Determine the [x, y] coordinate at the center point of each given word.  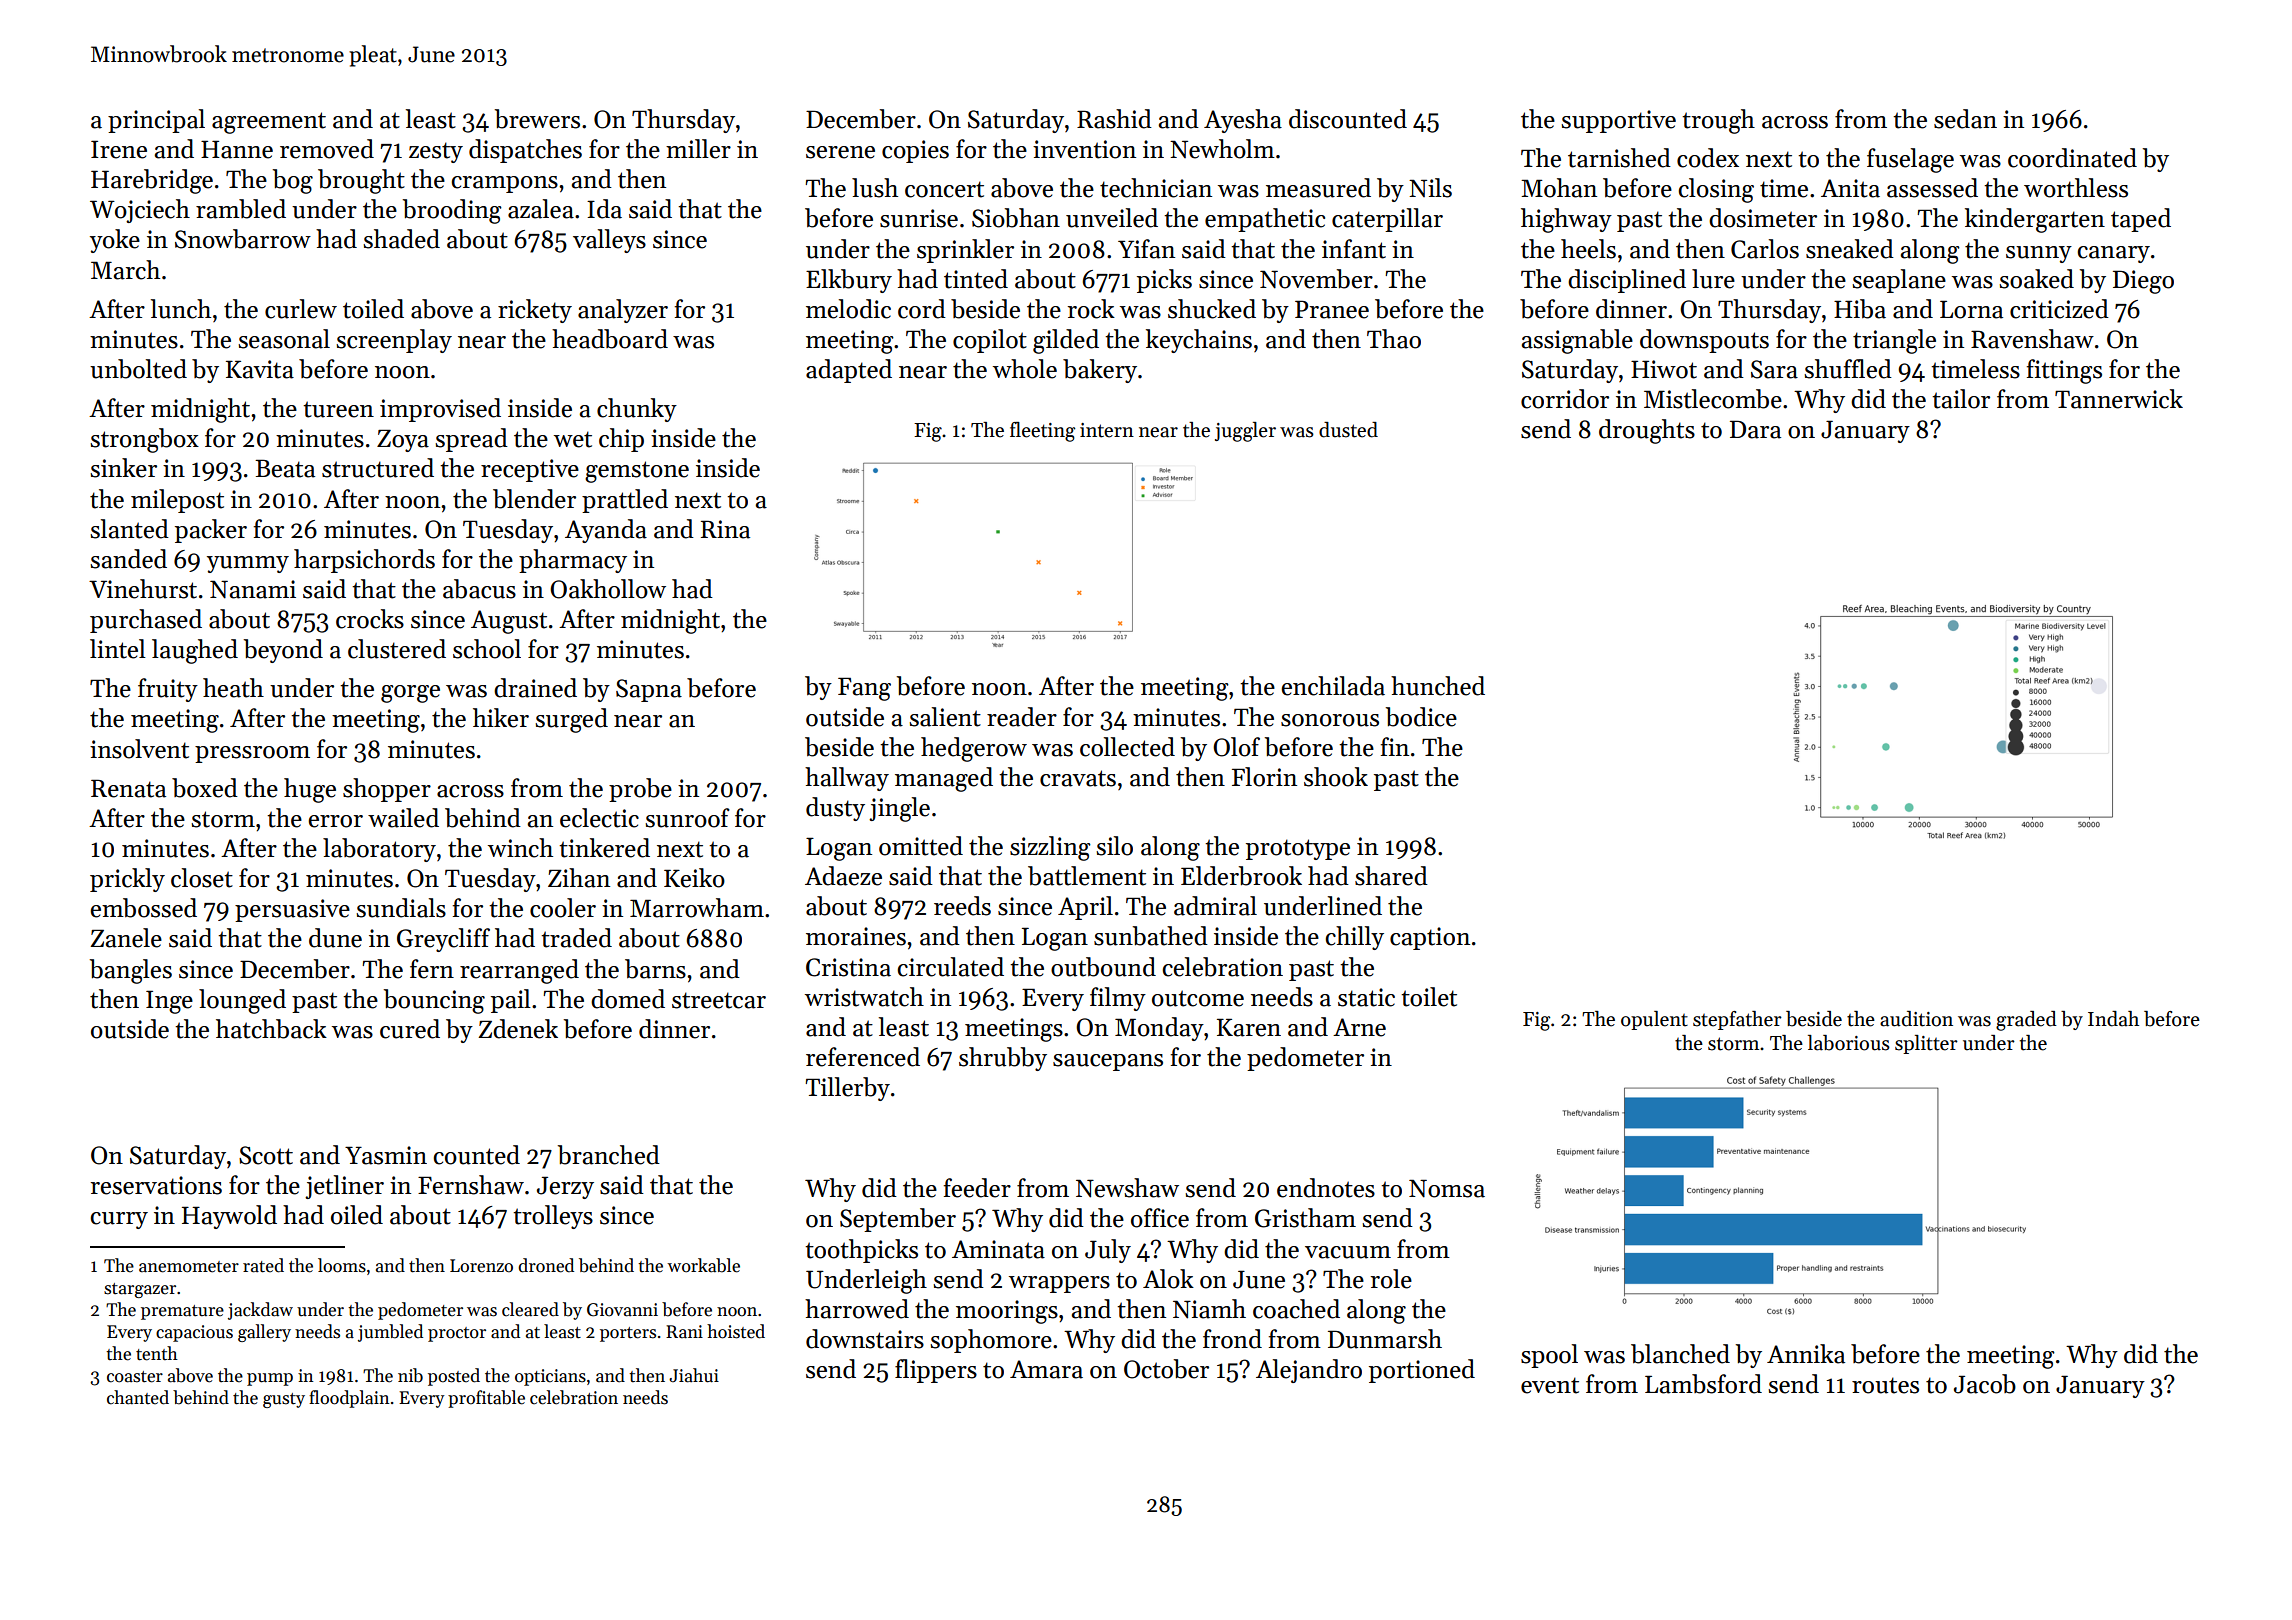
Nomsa [1447, 1188]
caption [1430, 938]
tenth [157, 1353]
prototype [1298, 849]
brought [361, 181]
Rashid [1114, 119]
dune [335, 938]
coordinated [2072, 158]
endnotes [1326, 1188]
